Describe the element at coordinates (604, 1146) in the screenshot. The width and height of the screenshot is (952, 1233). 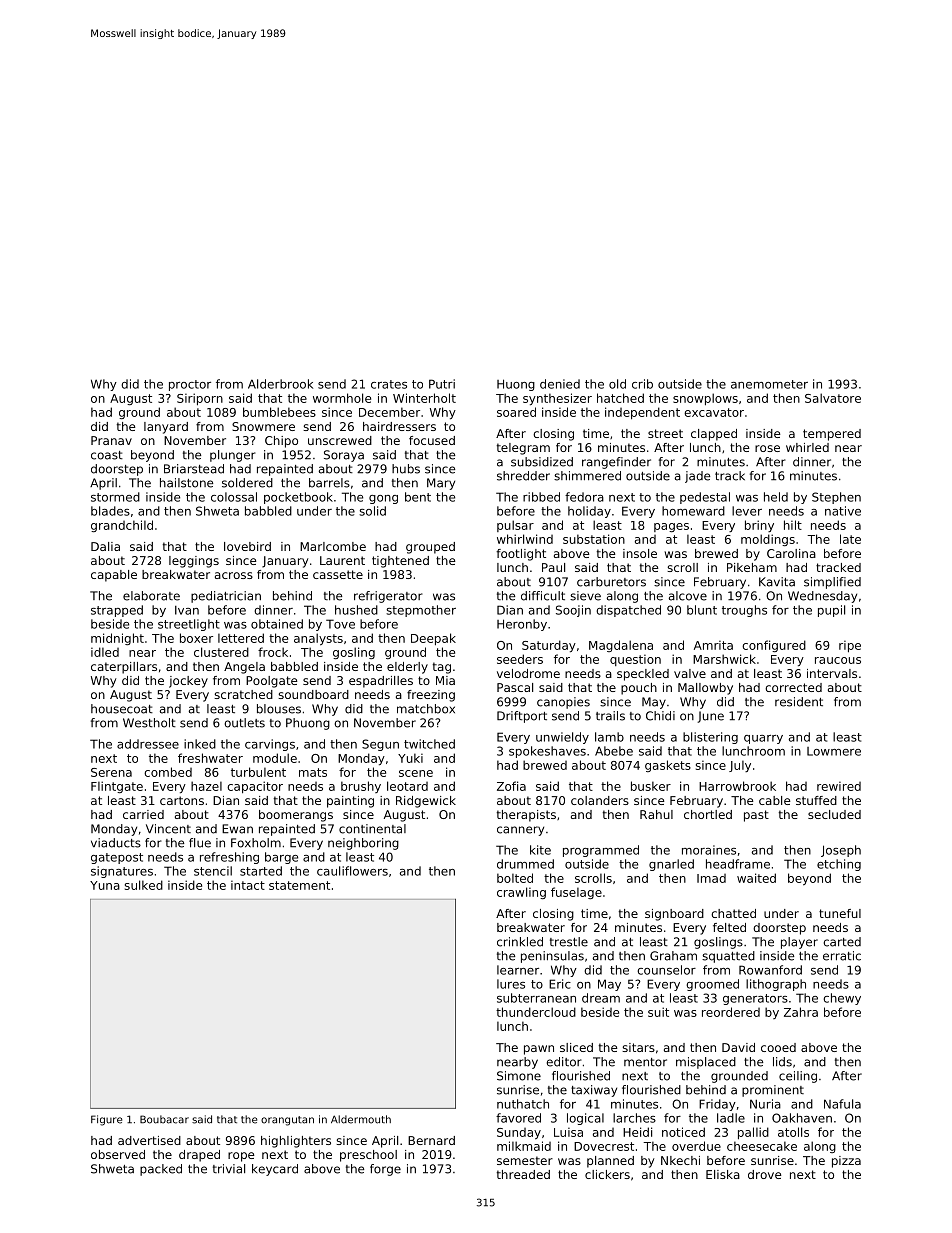
I see `Dovecrest` at that location.
